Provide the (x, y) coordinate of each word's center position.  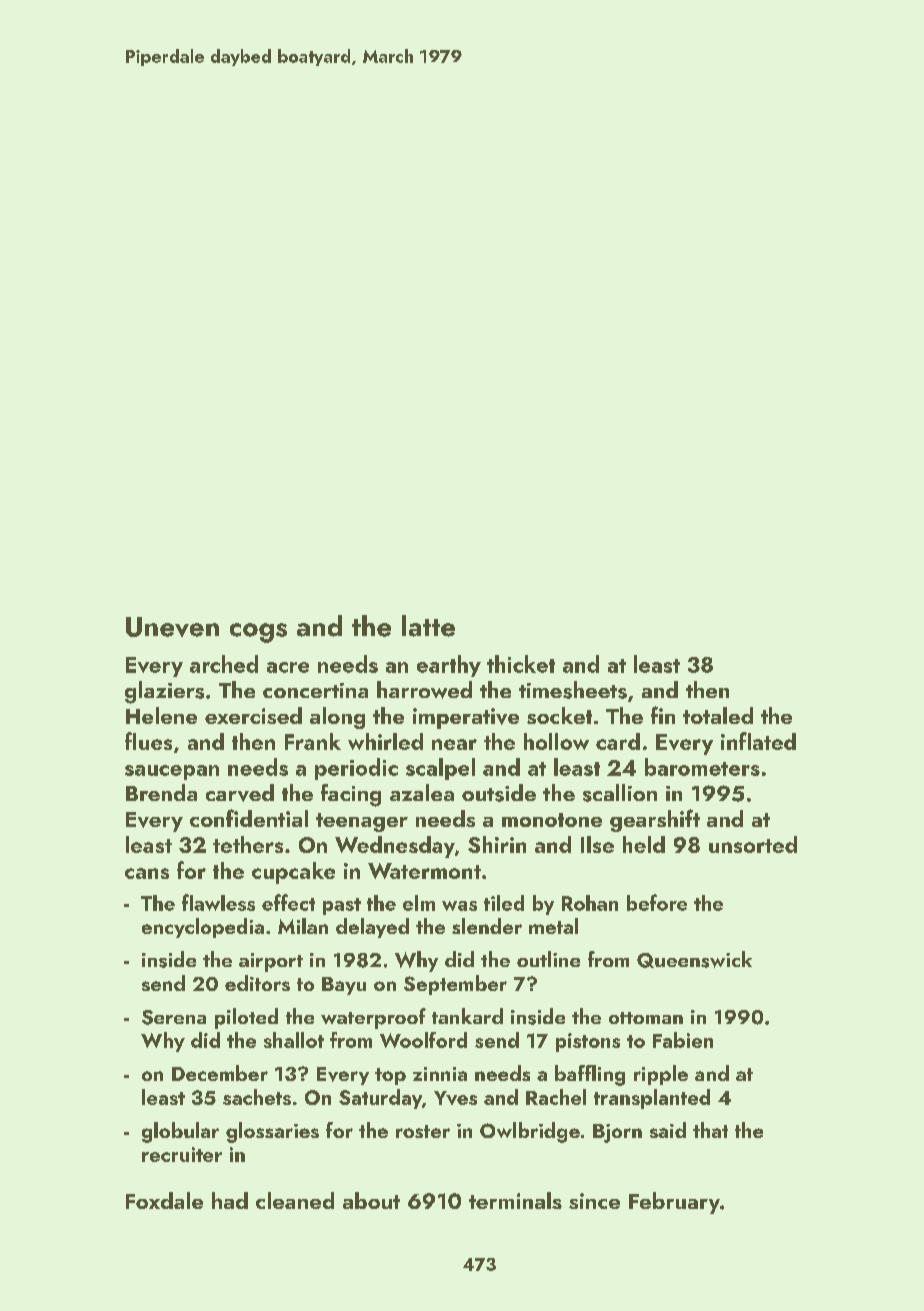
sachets (257, 1097)
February (674, 1203)
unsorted (753, 844)
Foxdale (164, 1200)
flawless (218, 902)
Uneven (172, 627)
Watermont (424, 871)
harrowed (424, 690)
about (371, 1200)
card (618, 741)
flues (148, 741)
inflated (758, 741)
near (454, 744)
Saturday (380, 1099)
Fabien (683, 1040)
